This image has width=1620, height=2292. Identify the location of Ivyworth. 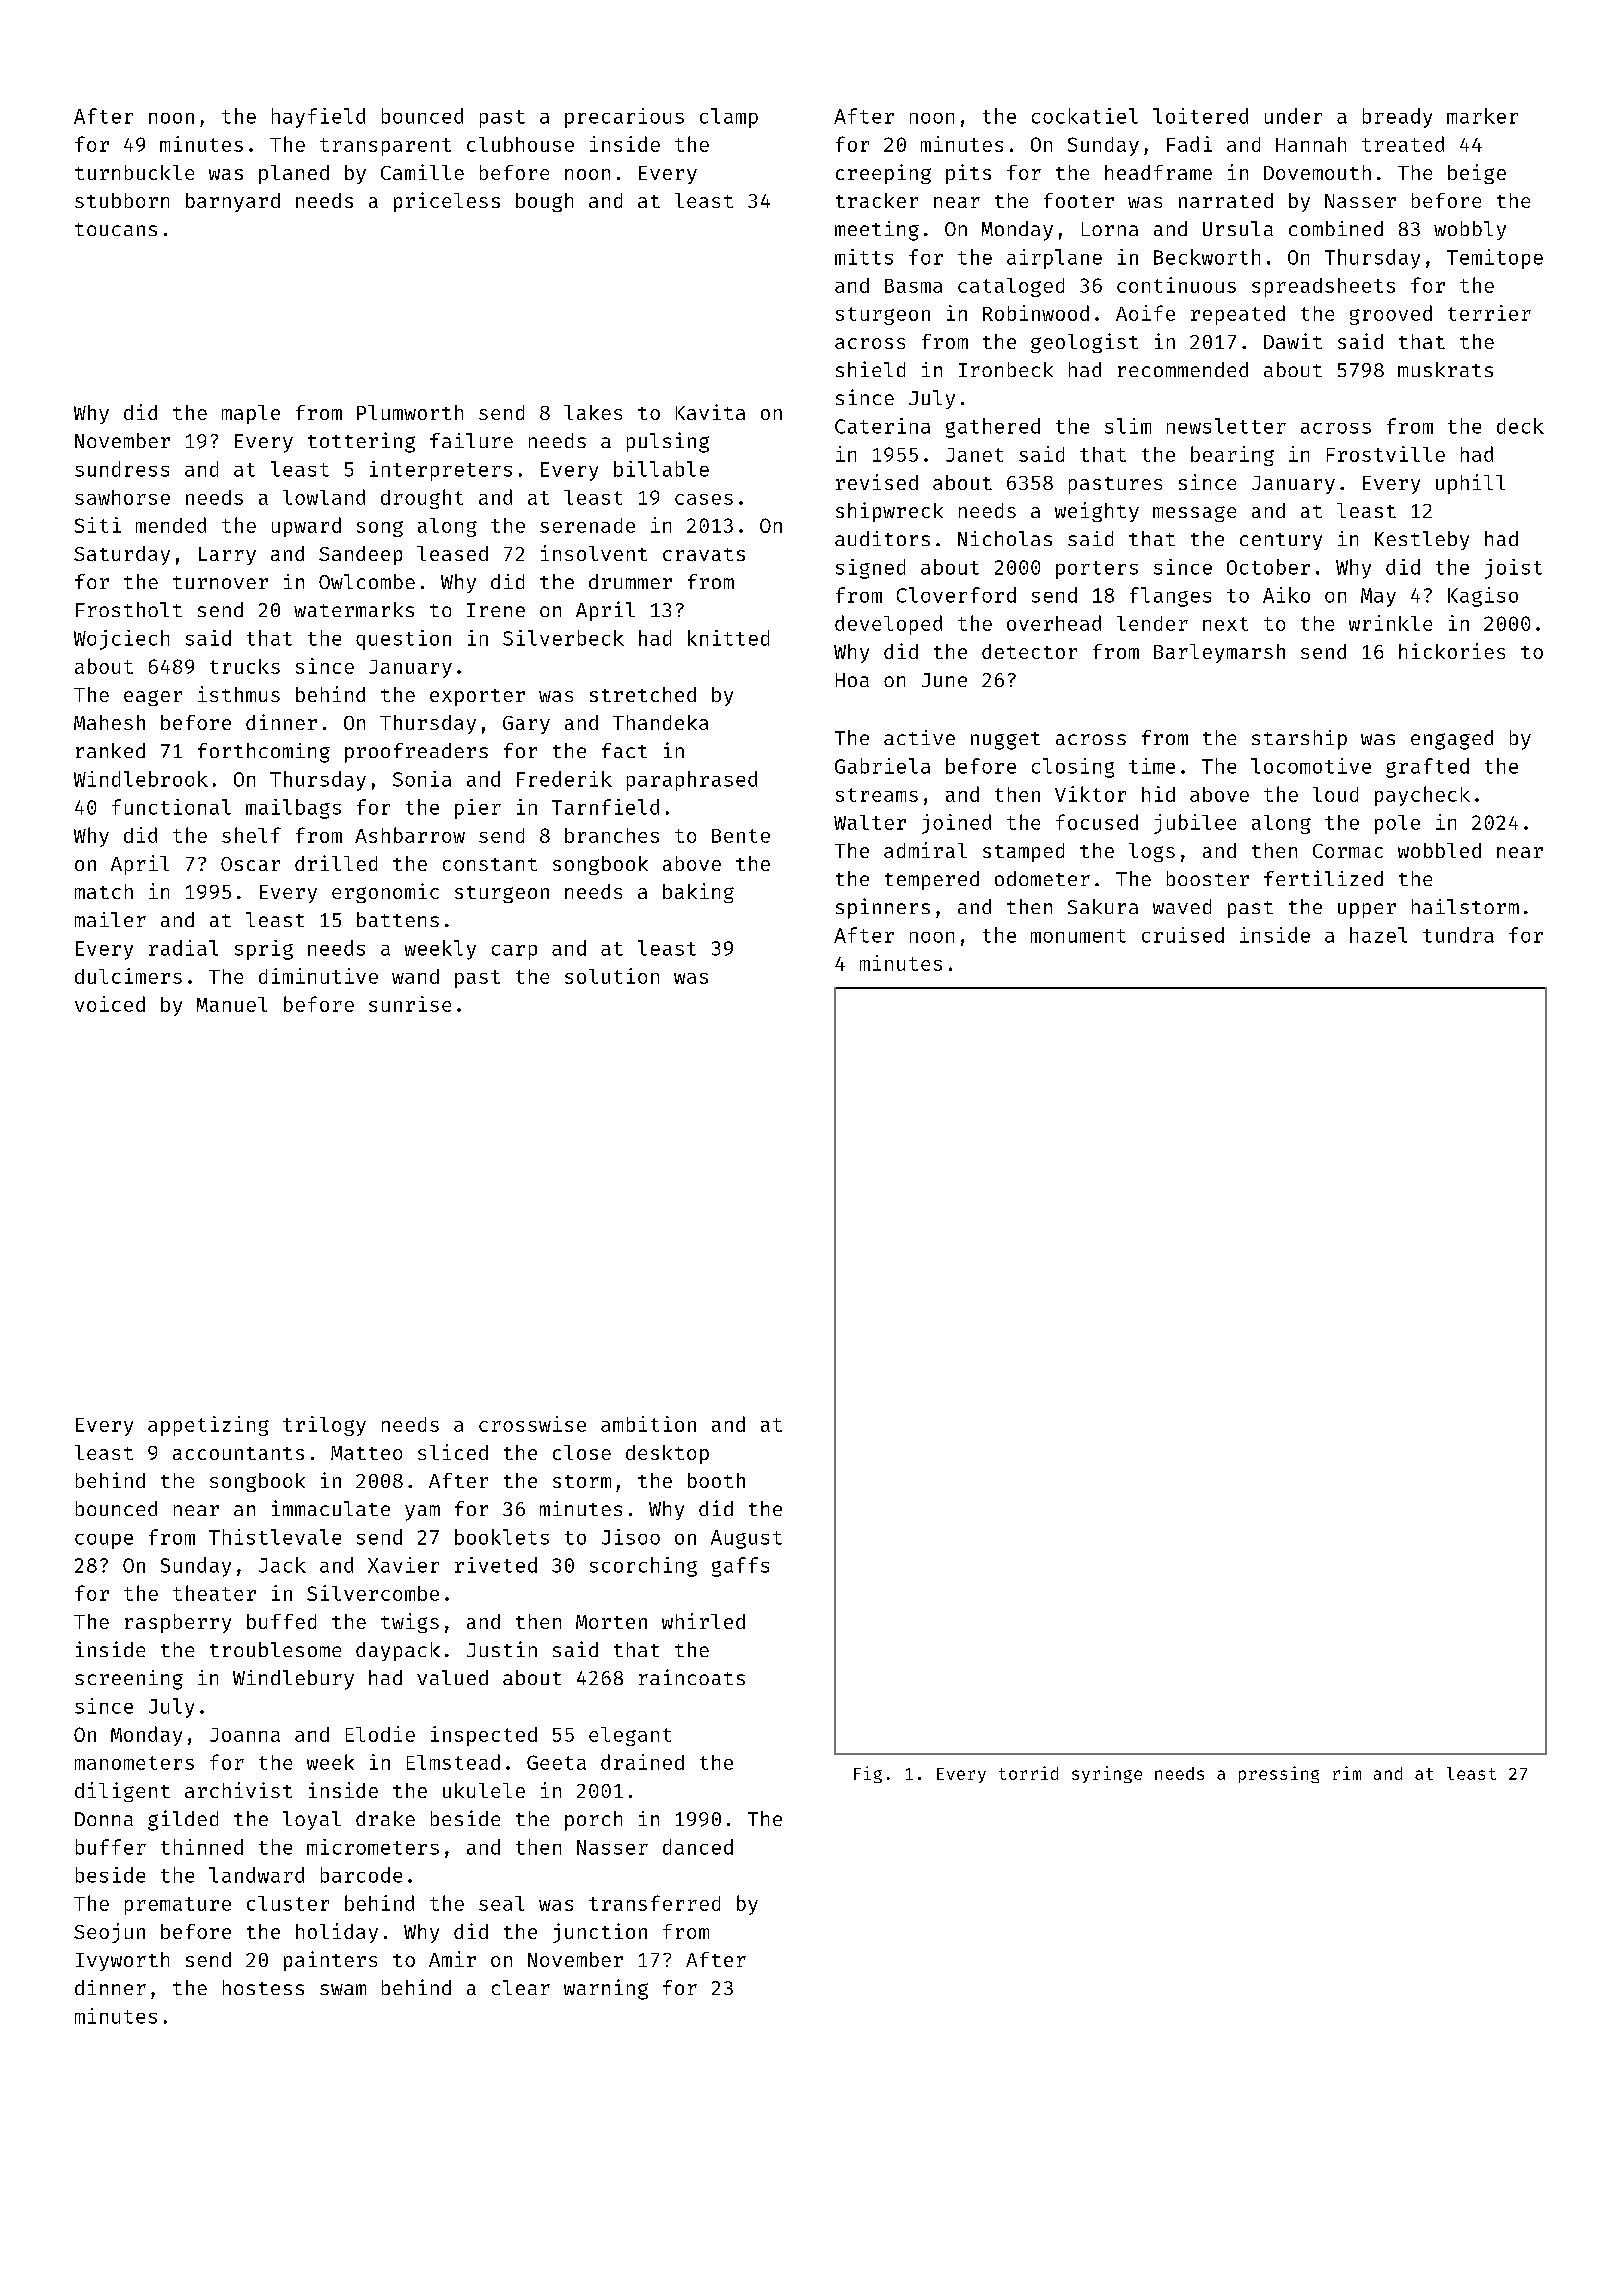
(122, 1961).
